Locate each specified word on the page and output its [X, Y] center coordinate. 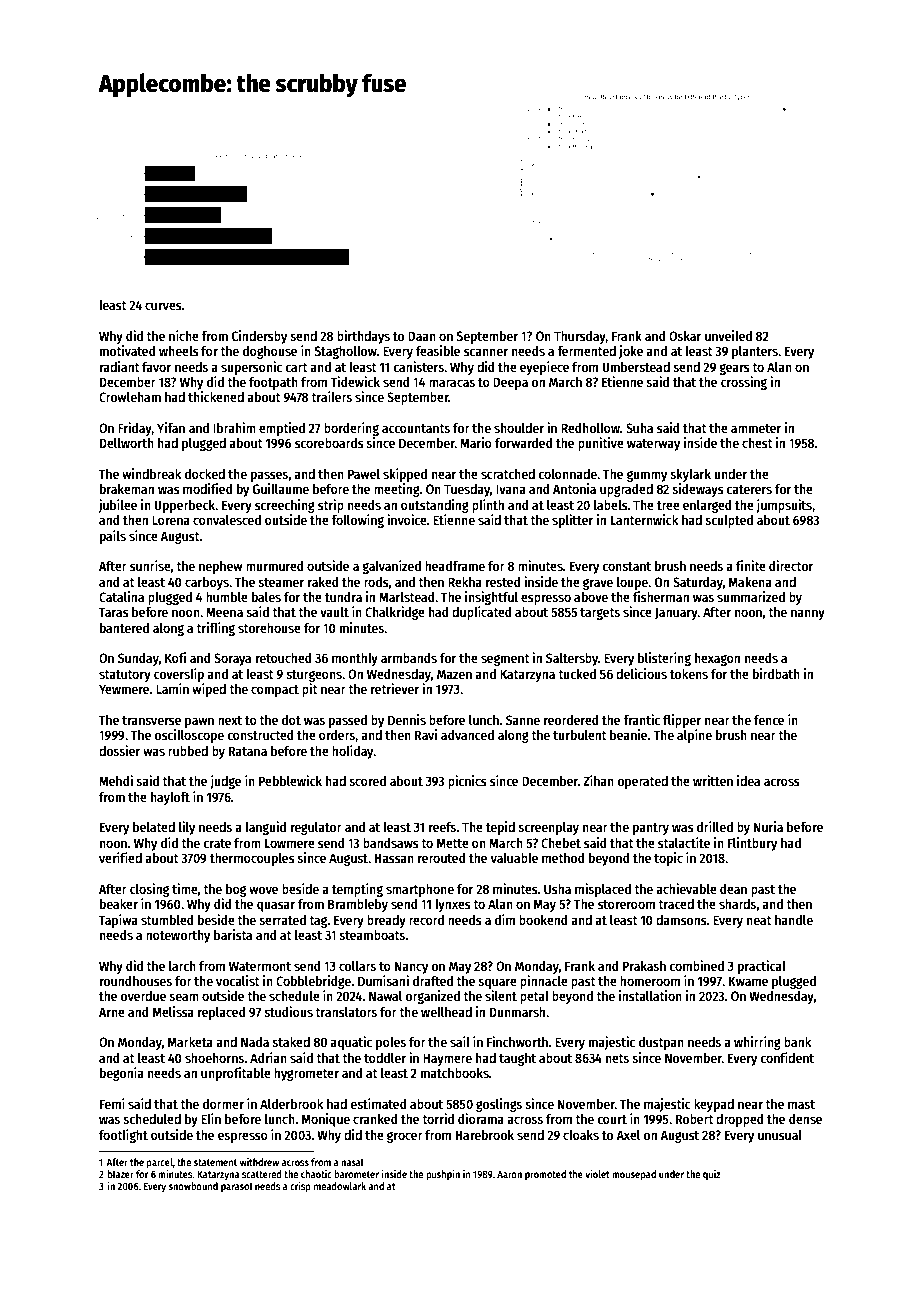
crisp [300, 1187]
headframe [455, 566]
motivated [127, 350]
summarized [751, 596]
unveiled [728, 335]
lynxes [453, 905]
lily [187, 828]
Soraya [232, 659]
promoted [545, 1175]
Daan [422, 336]
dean [733, 889]
